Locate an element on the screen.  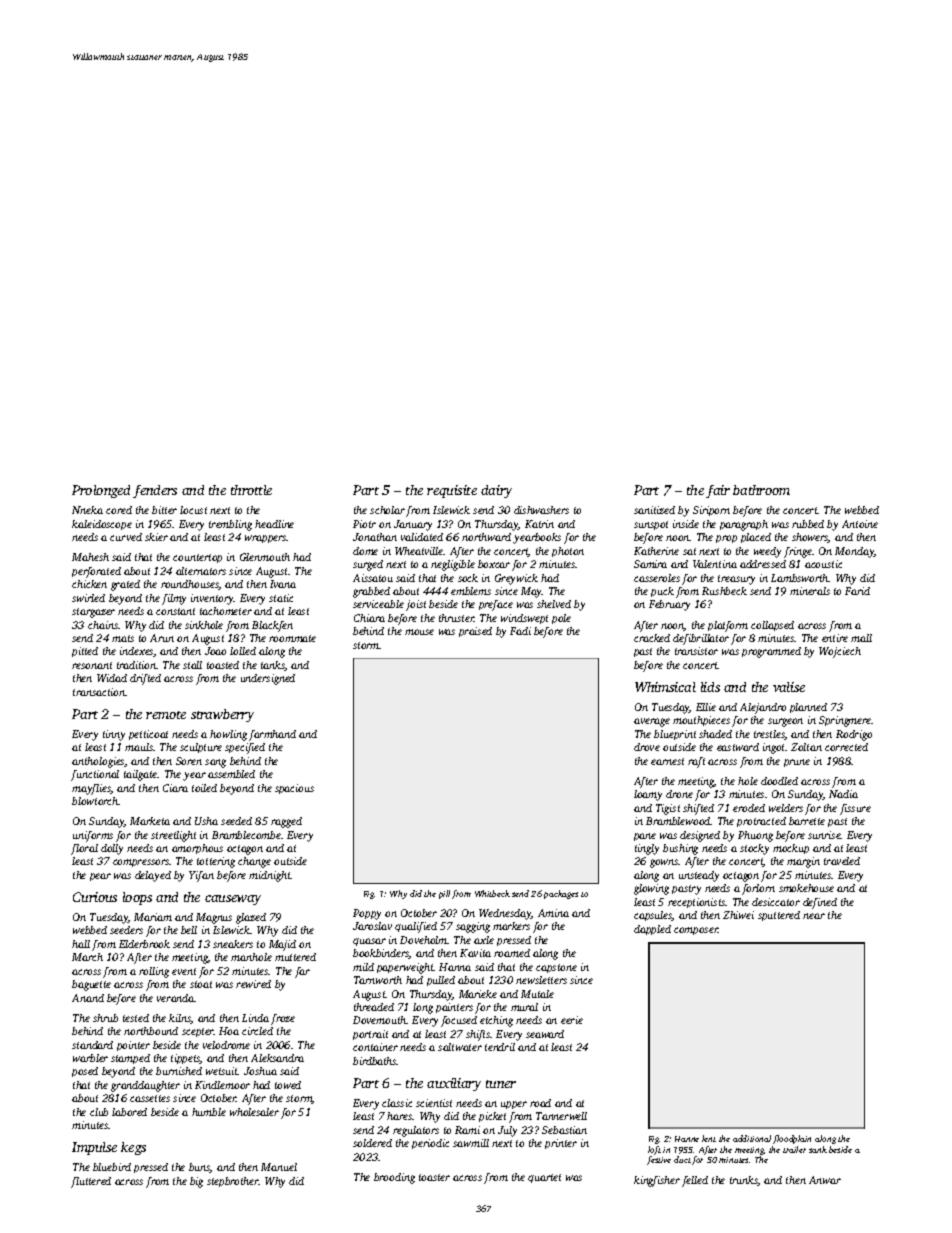
undersigned is located at coordinates (268, 679).
